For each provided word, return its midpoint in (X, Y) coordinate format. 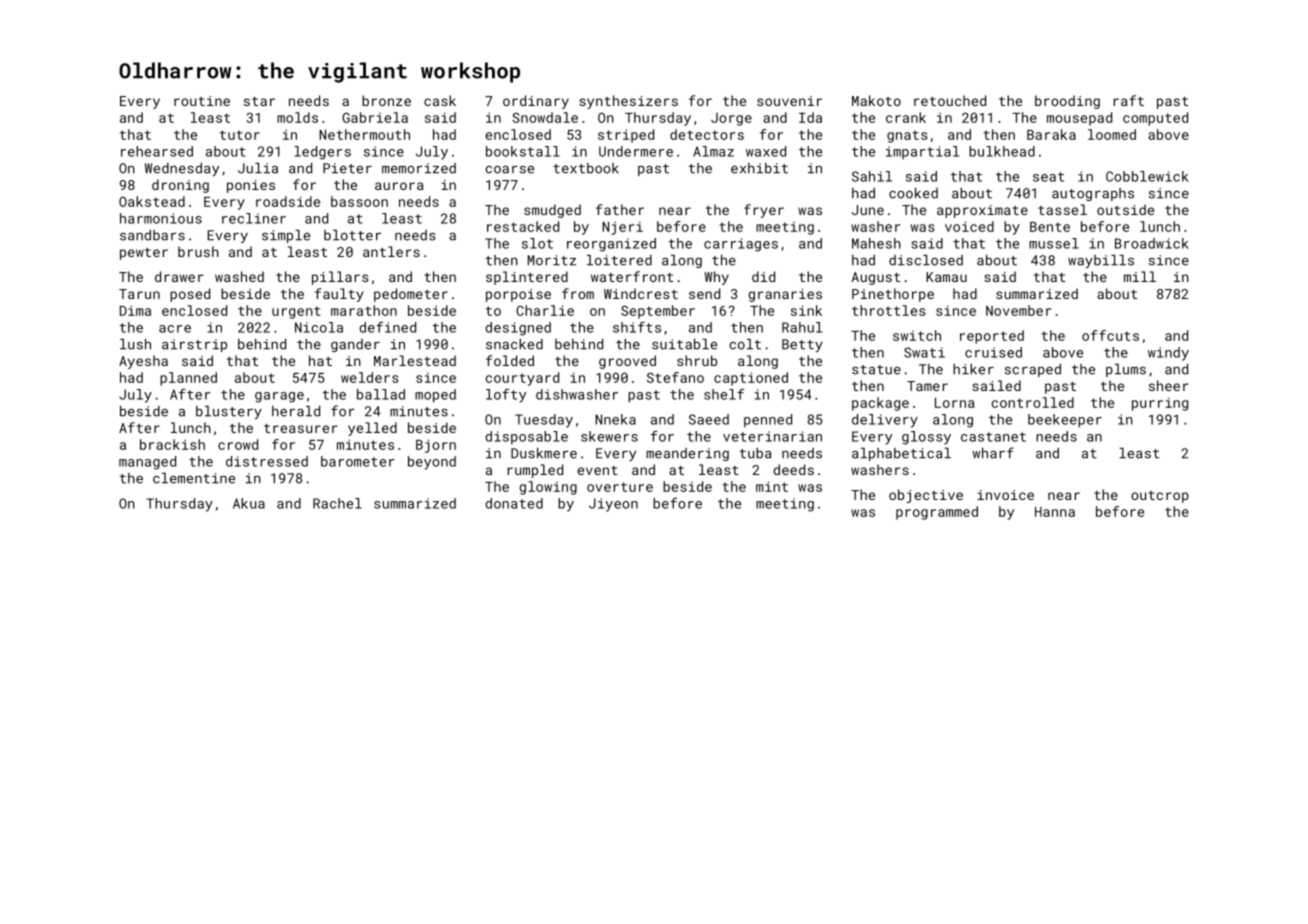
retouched (950, 100)
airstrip (194, 345)
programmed (937, 513)
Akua (249, 503)
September (658, 312)
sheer (1168, 385)
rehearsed (157, 151)
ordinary (536, 102)
